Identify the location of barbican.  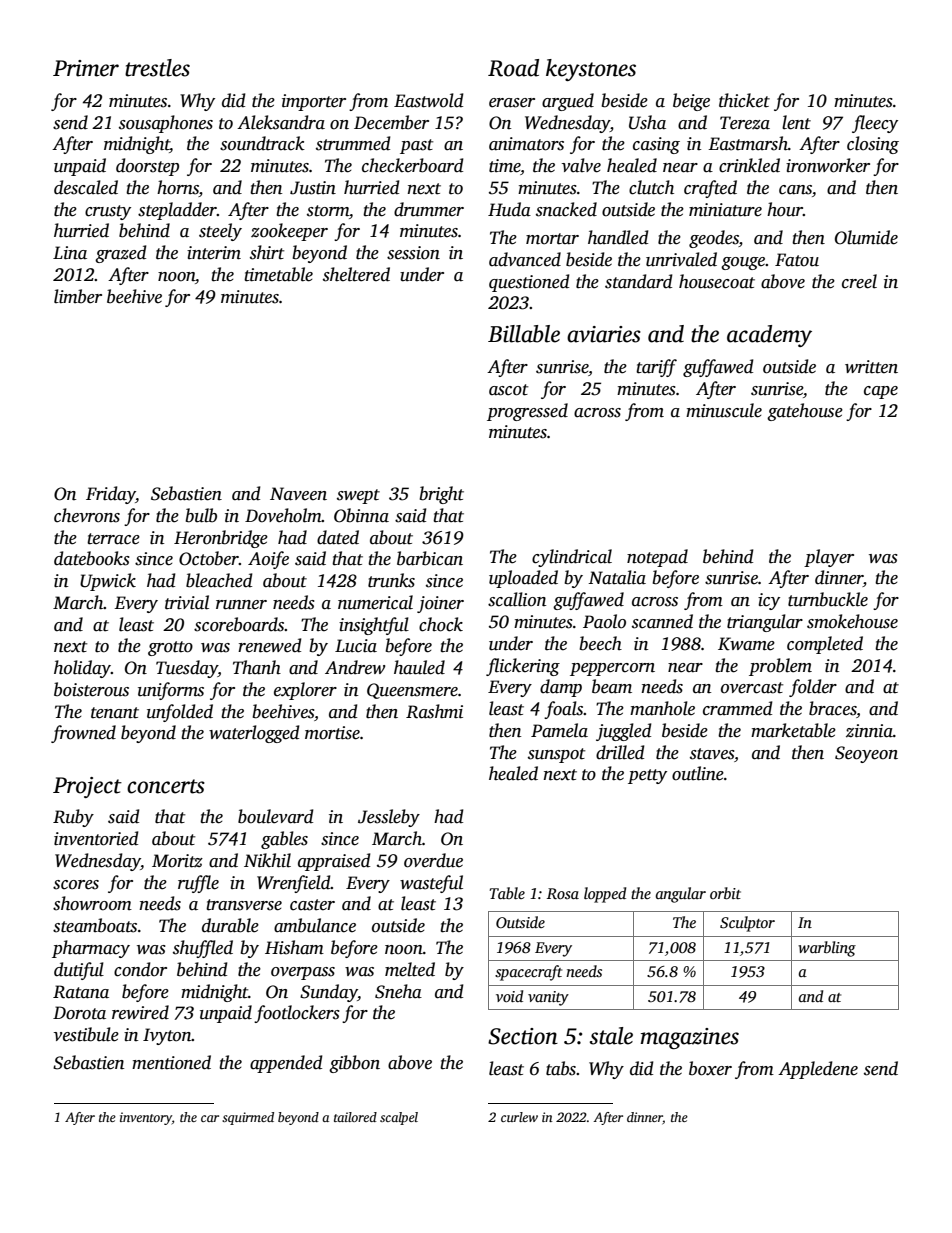
(430, 558).
